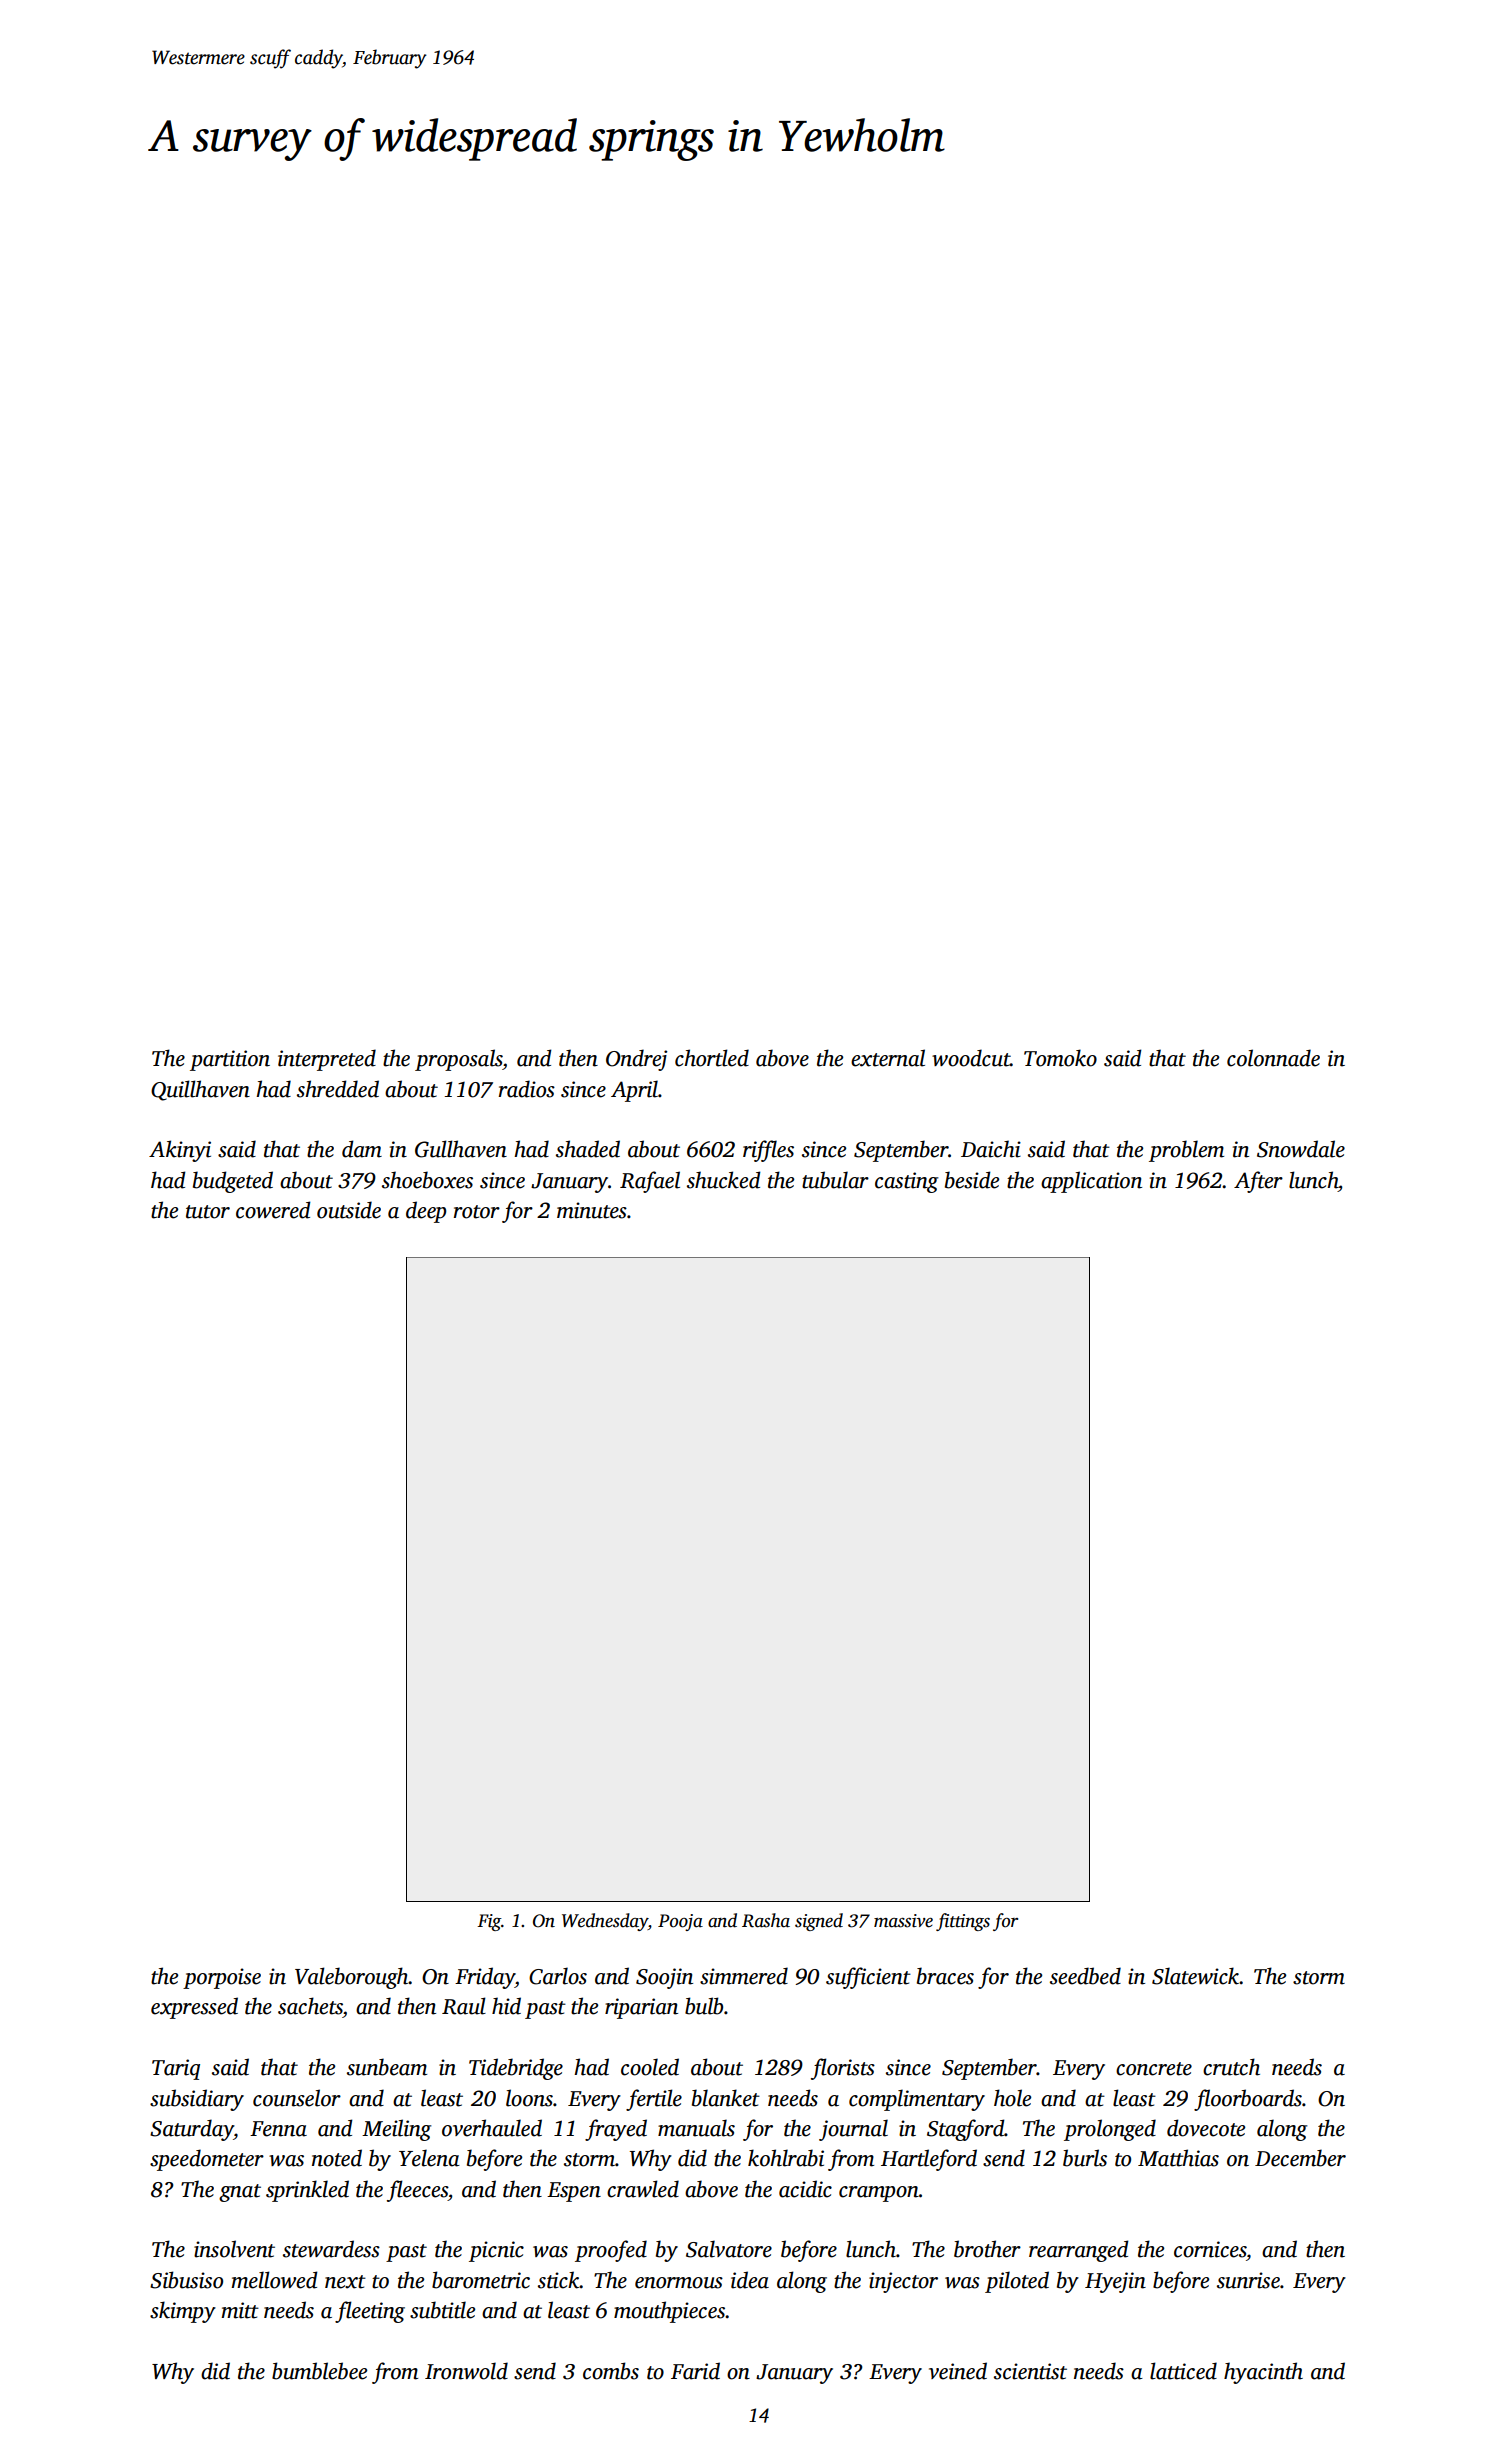  I want to click on Slatewick, so click(1196, 1976).
